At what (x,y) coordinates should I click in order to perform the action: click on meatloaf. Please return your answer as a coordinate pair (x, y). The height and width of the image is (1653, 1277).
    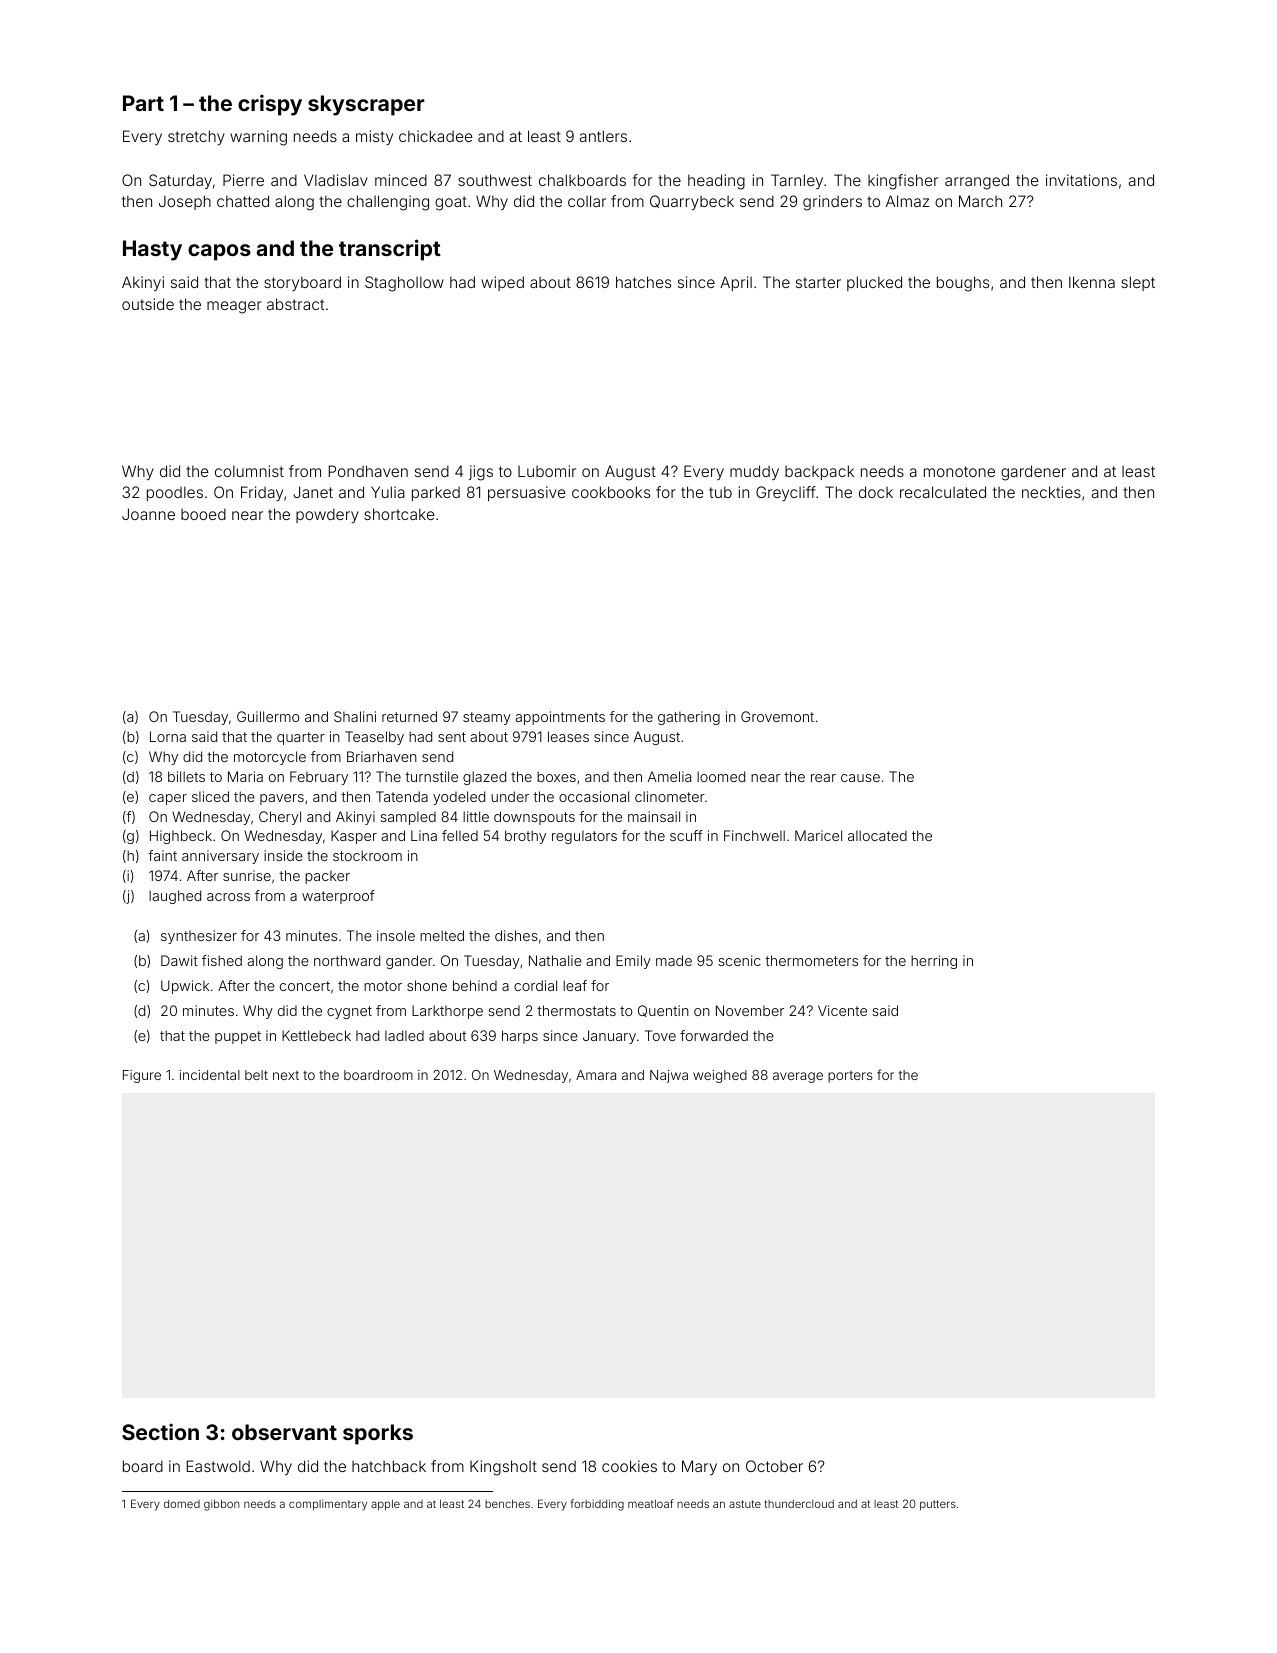
    Looking at the image, I should click on (651, 1503).
